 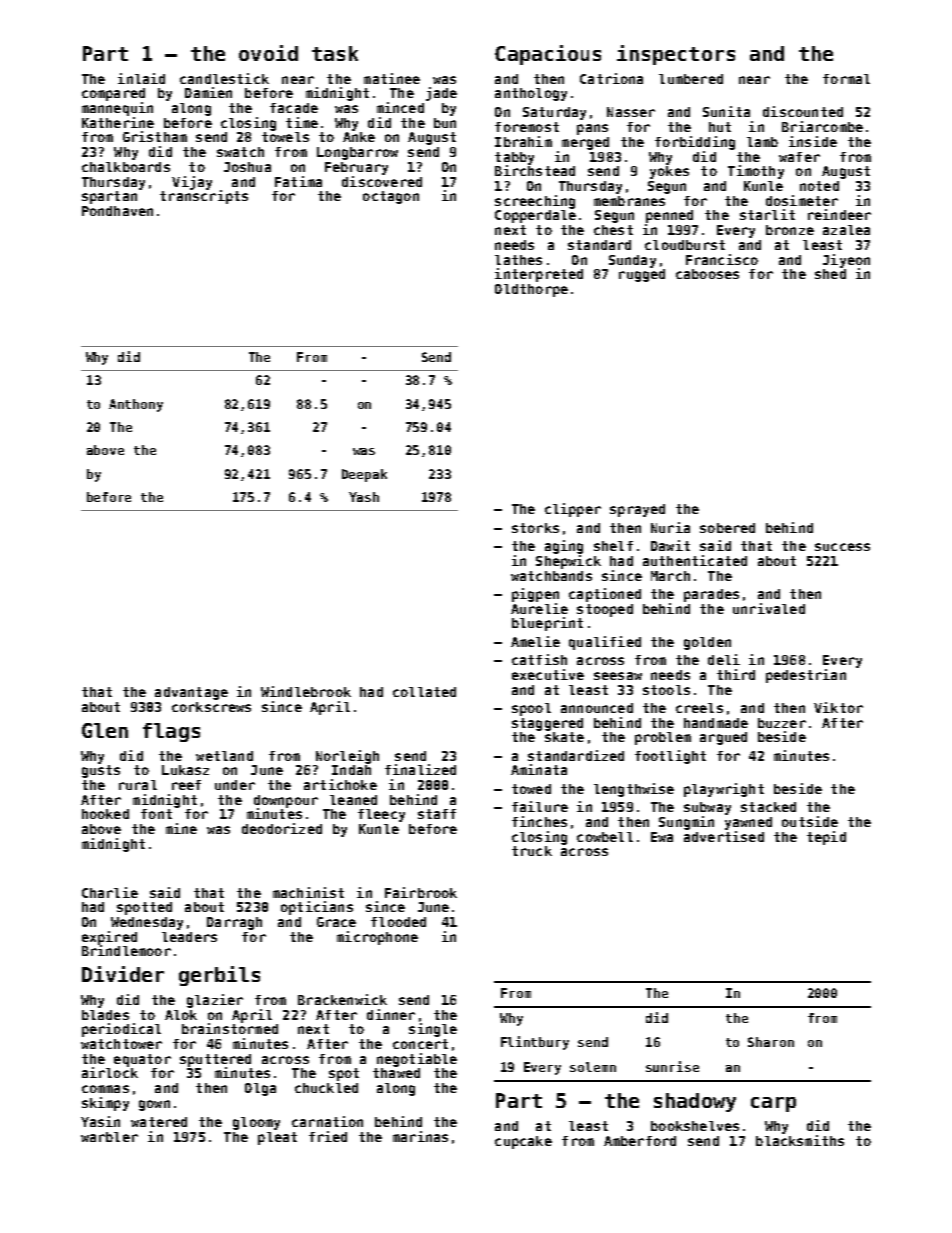 What do you see at coordinates (642, 275) in the document?
I see `rugged` at bounding box center [642, 275].
